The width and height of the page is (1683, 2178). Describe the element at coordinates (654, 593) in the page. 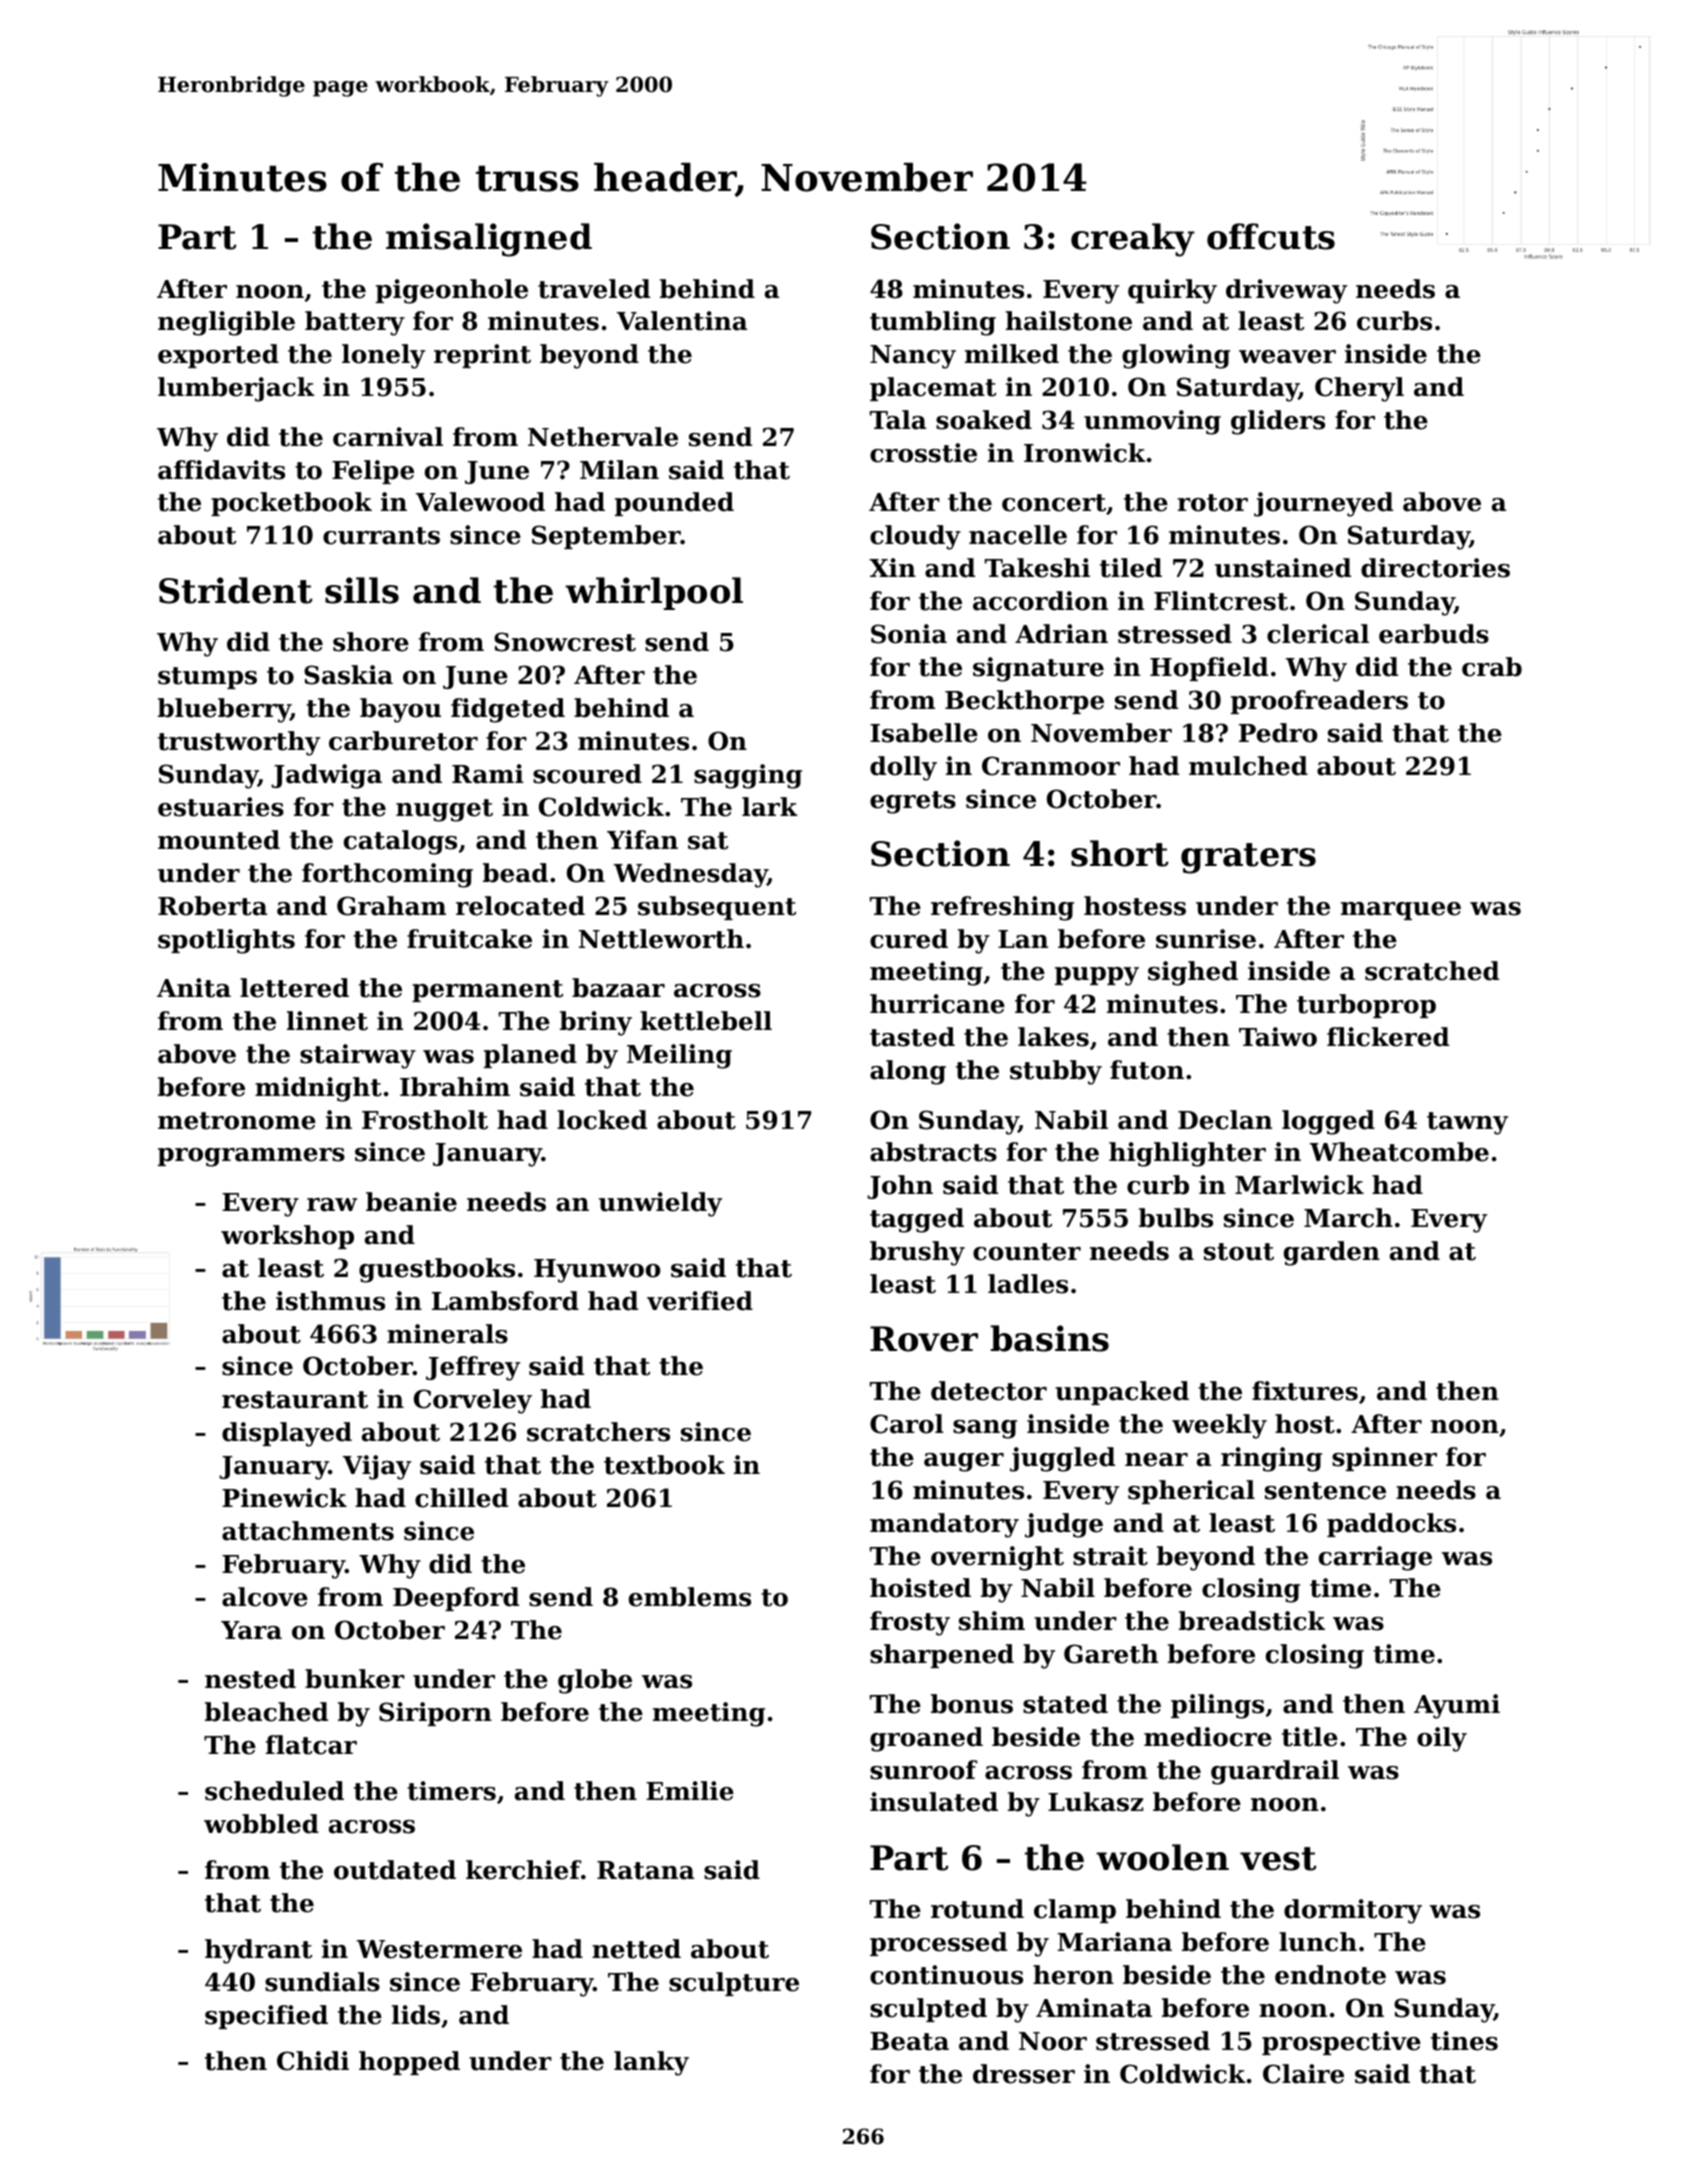

I see `whirlpool` at that location.
